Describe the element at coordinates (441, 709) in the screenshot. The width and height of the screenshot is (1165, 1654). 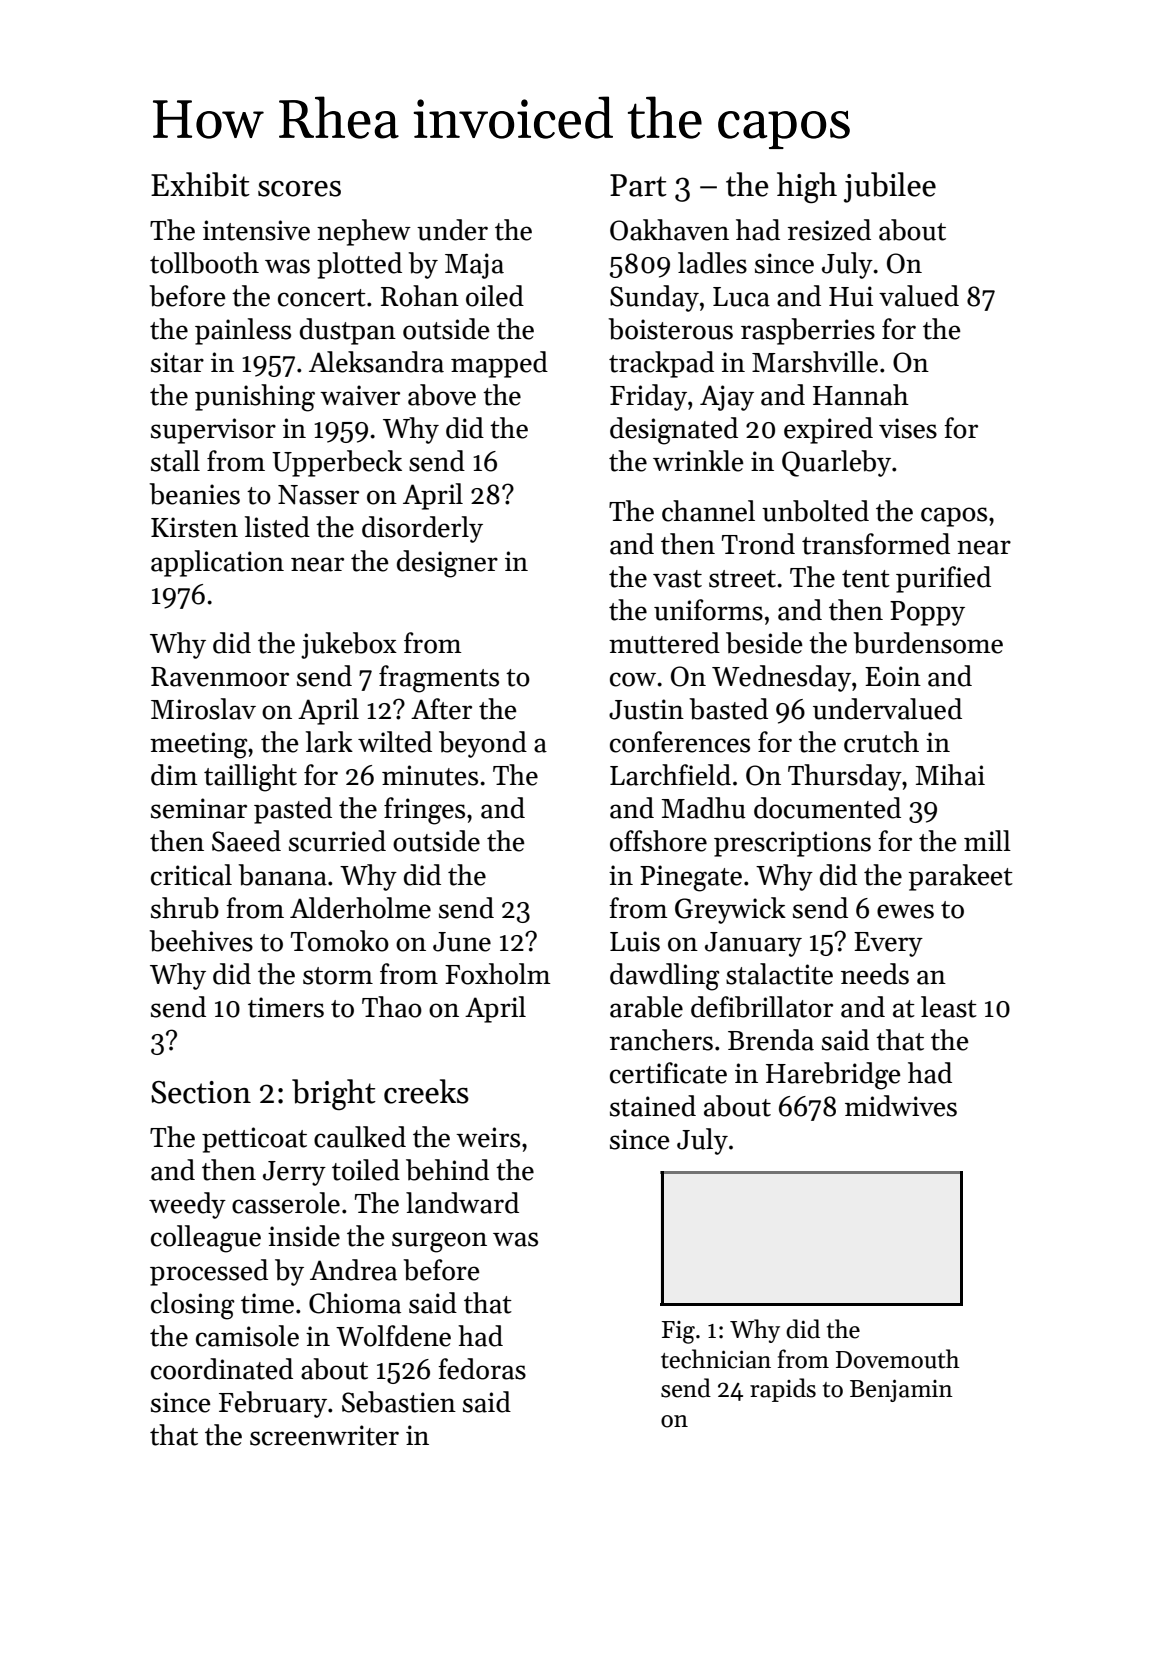
I see `After` at that location.
